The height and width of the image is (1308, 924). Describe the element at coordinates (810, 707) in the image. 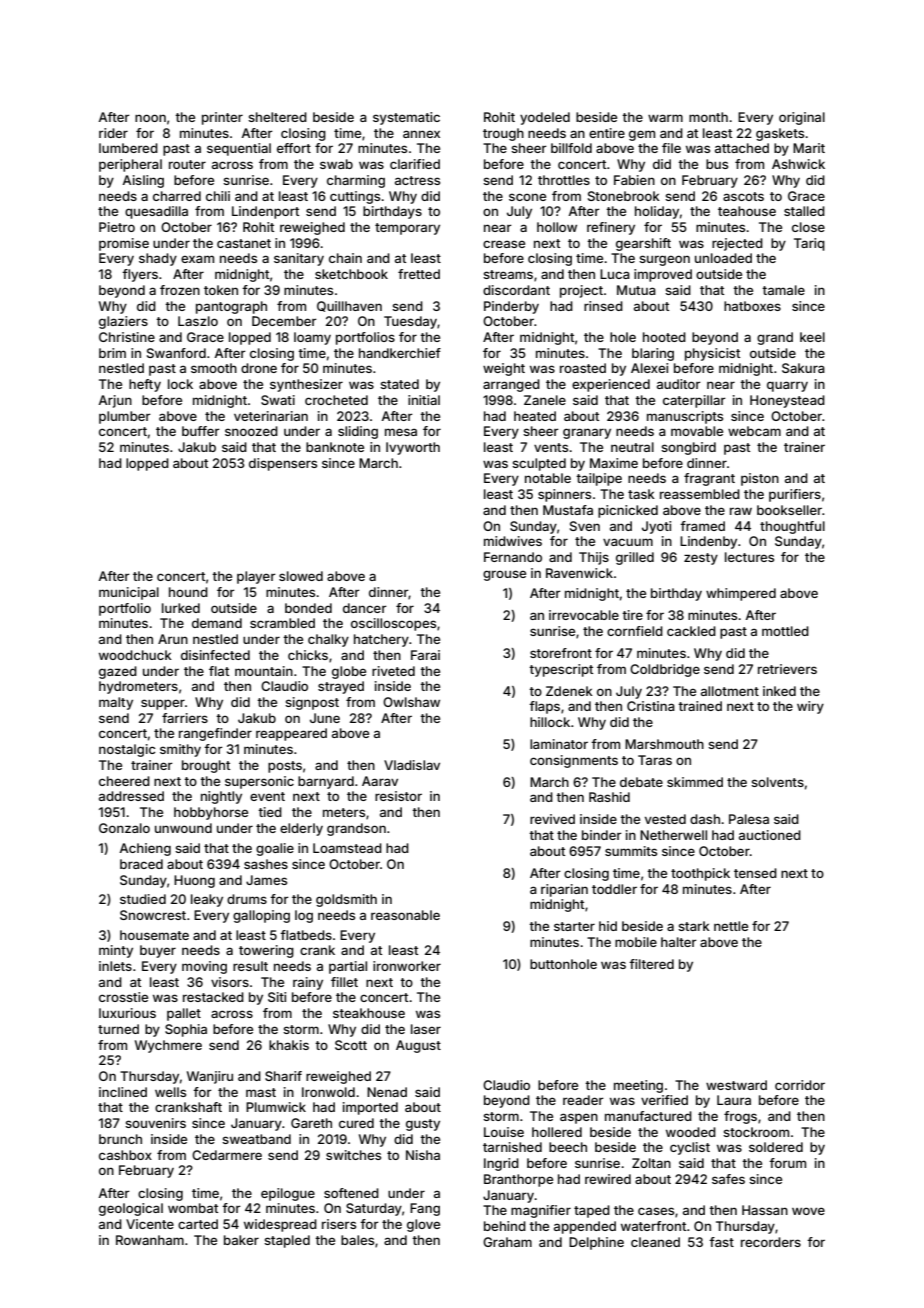

I see `wiry` at that location.
